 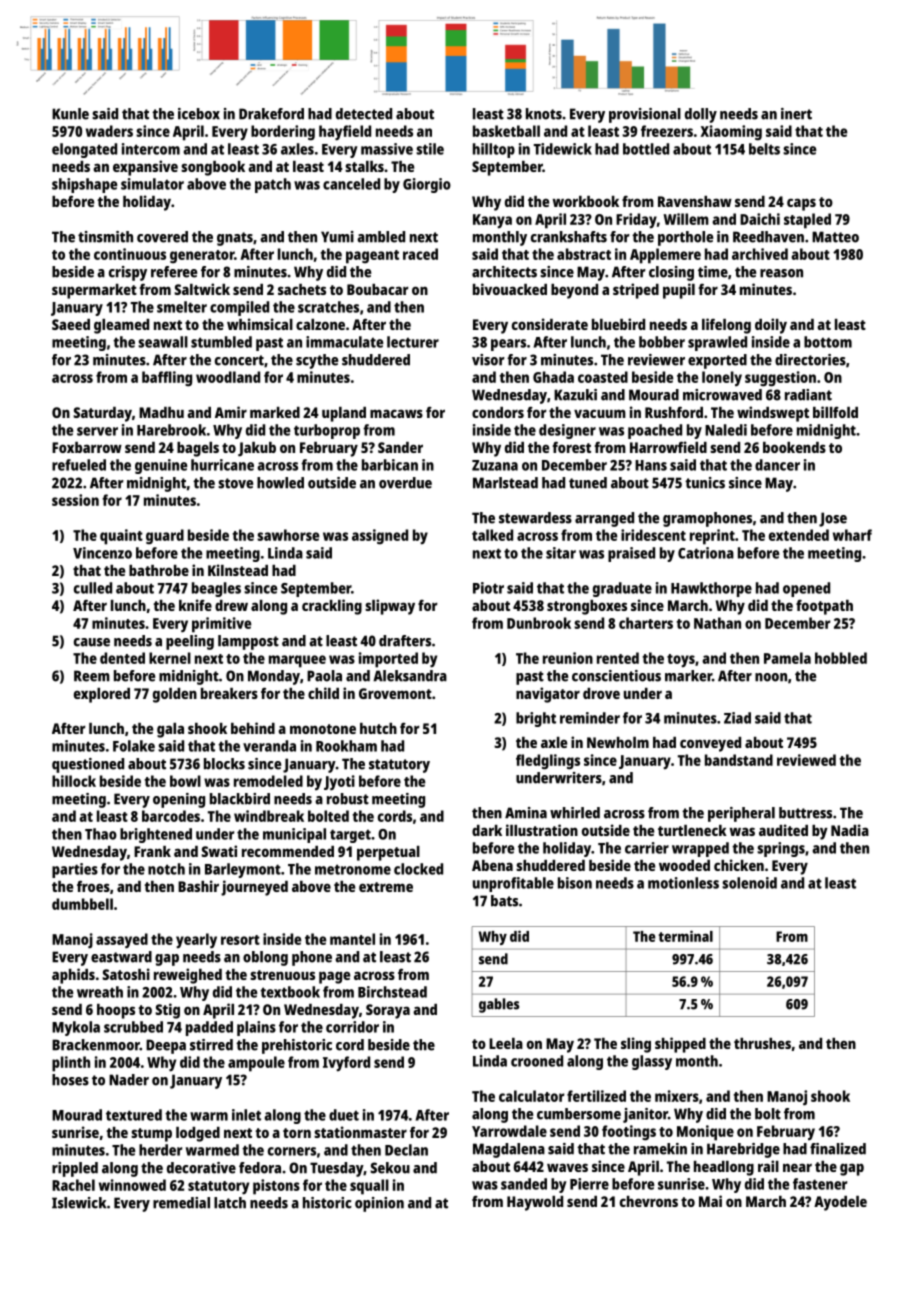 I want to click on Haywold, so click(x=535, y=1203).
